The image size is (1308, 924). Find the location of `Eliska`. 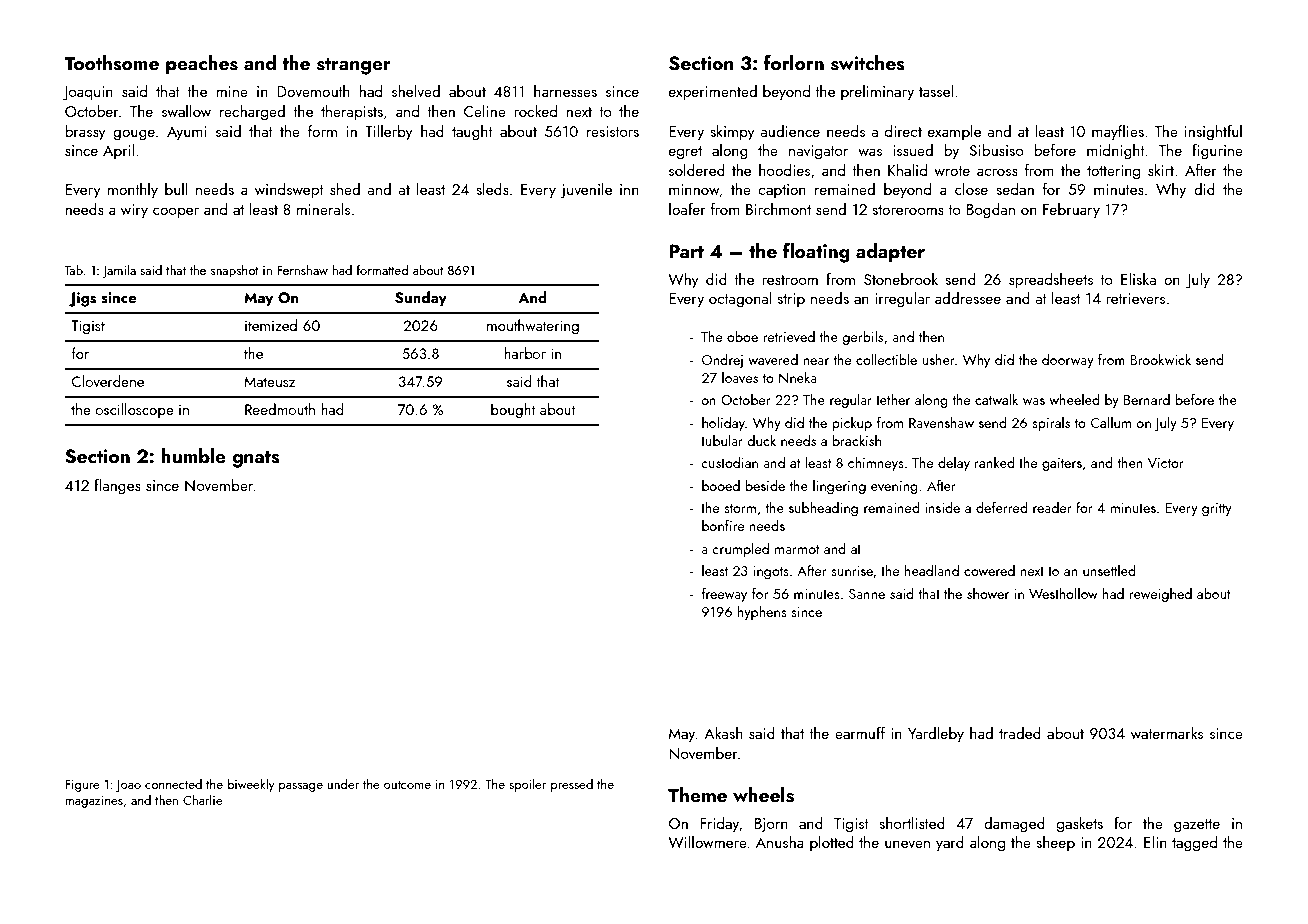

Eliska is located at coordinates (1138, 279).
